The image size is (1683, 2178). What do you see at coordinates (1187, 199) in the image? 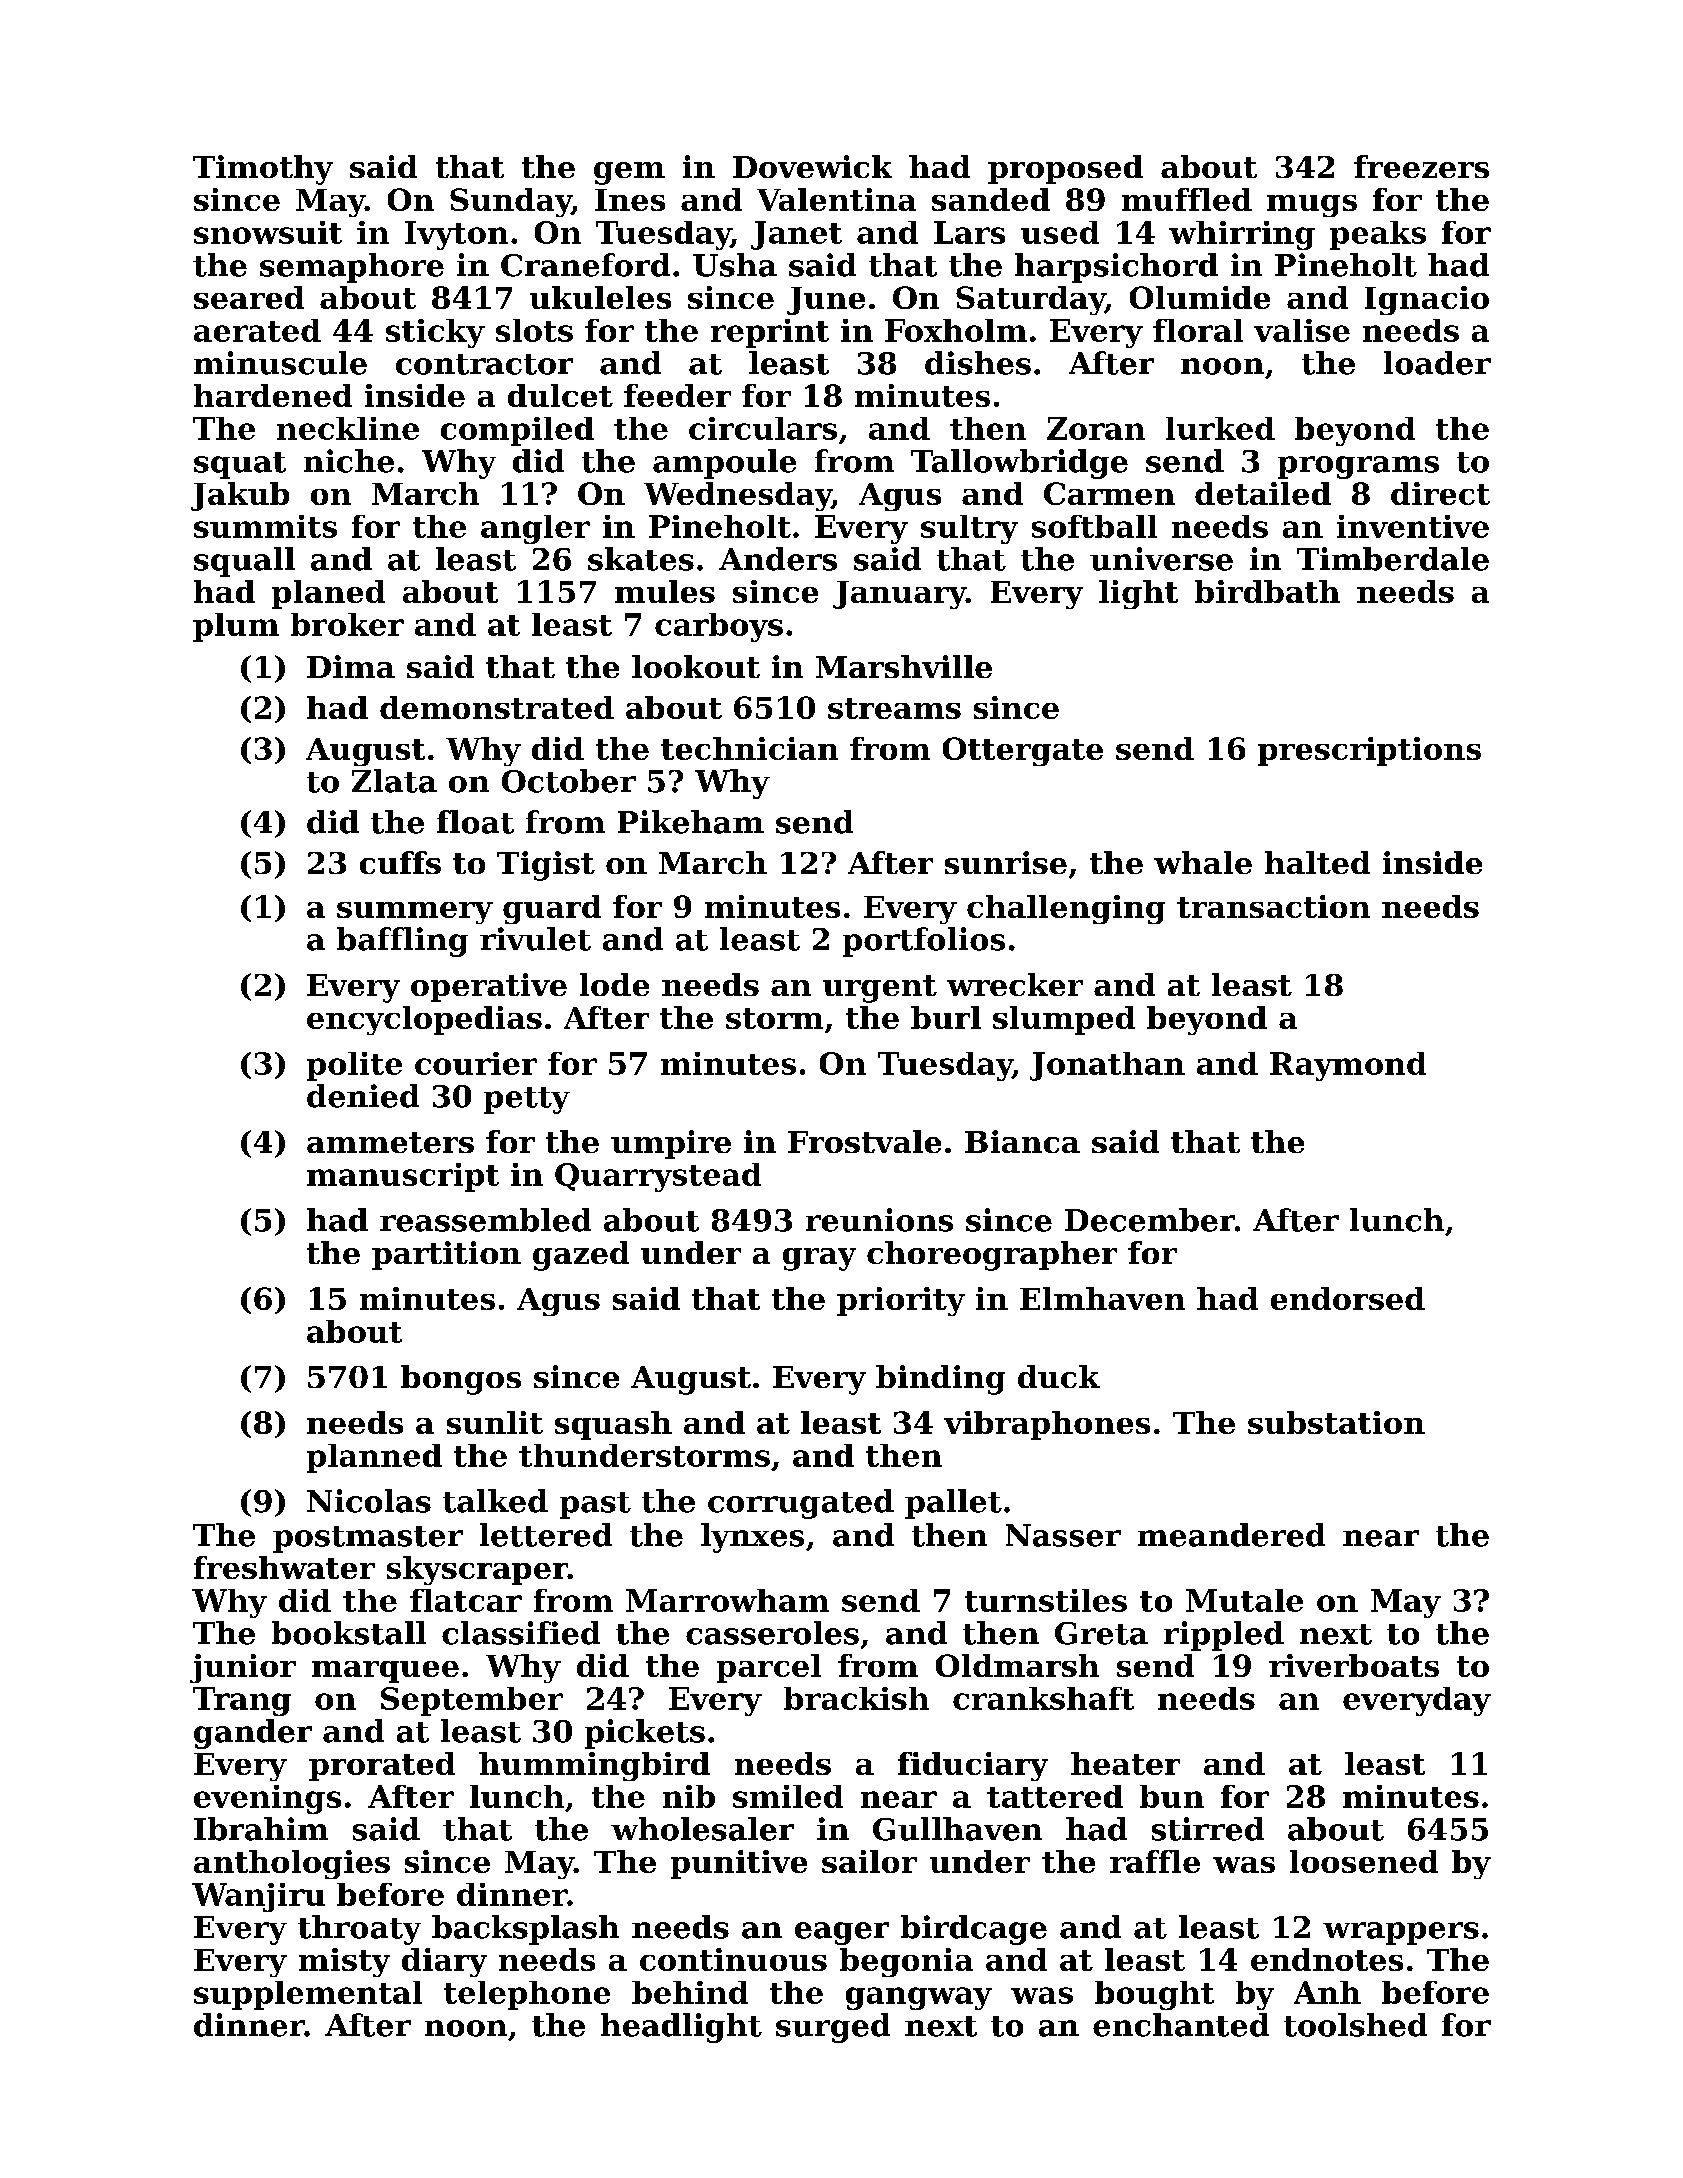
I see `muffled` at bounding box center [1187, 199].
